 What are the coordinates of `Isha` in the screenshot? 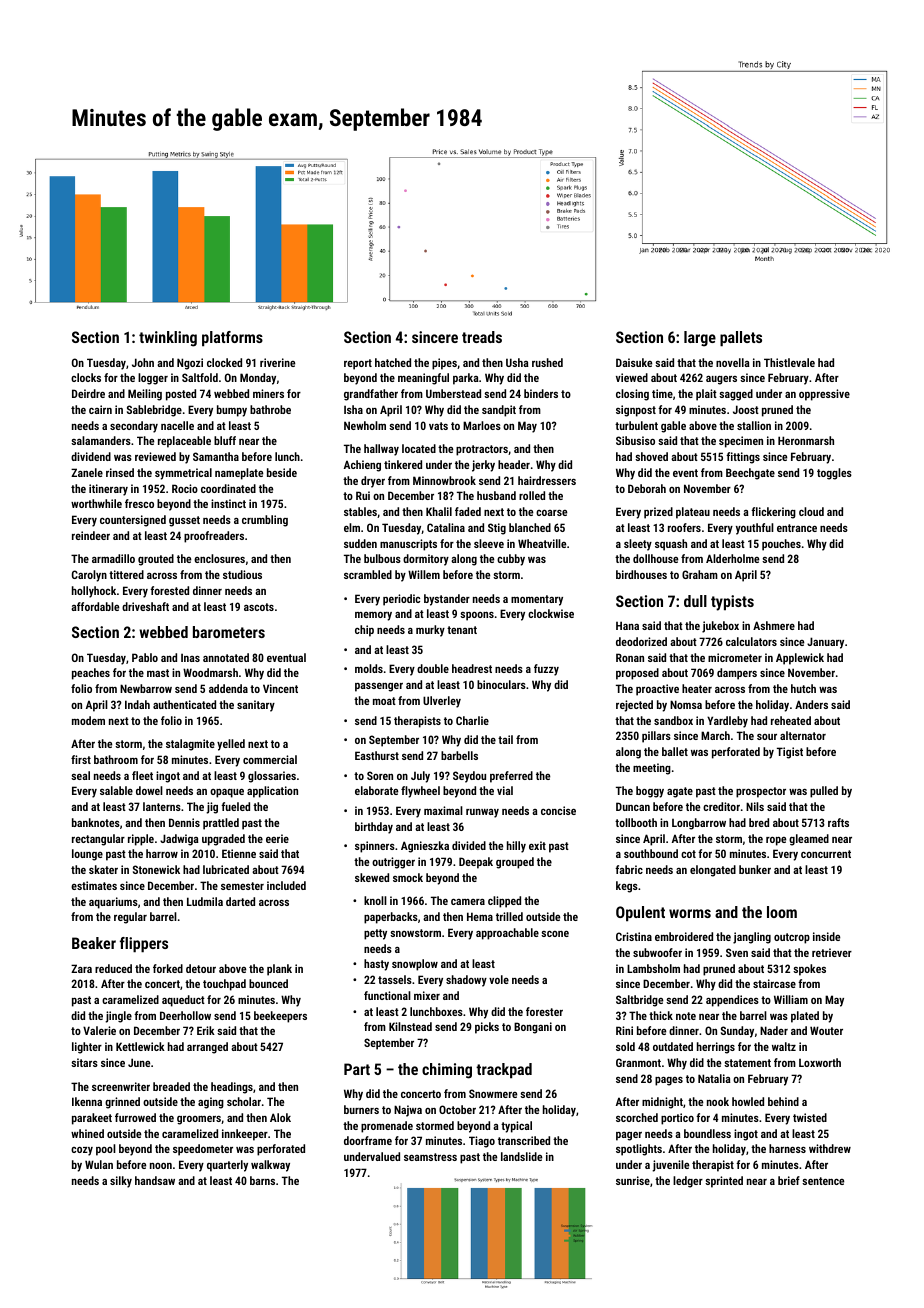 It's located at (353, 409).
